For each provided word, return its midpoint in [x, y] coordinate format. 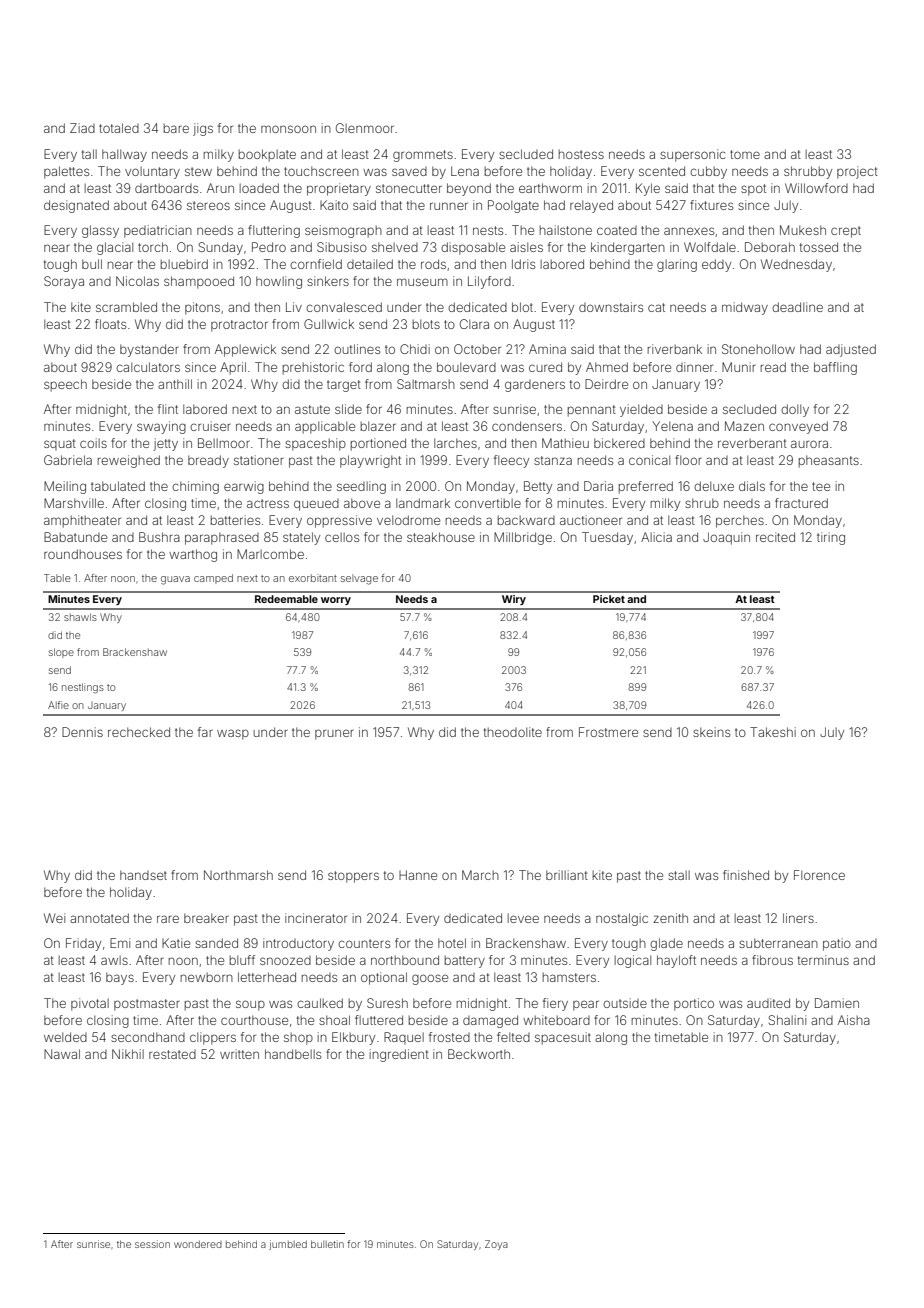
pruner [334, 734]
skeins [711, 732]
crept [846, 232]
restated [172, 1054]
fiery [555, 1004]
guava [175, 580]
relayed [591, 206]
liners [798, 918]
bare [176, 128]
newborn [207, 977]
